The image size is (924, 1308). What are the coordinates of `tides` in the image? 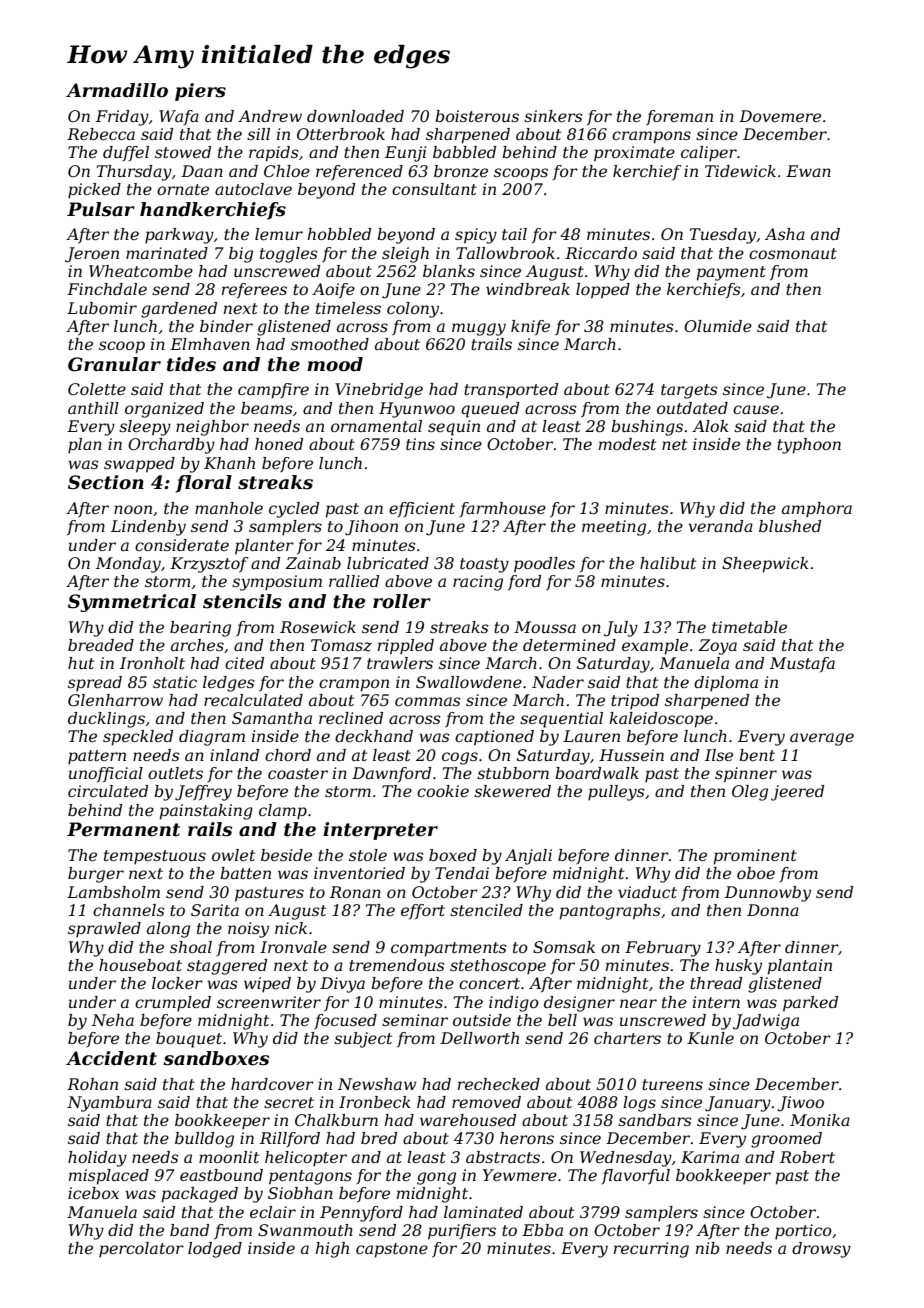 It's located at (191, 364).
